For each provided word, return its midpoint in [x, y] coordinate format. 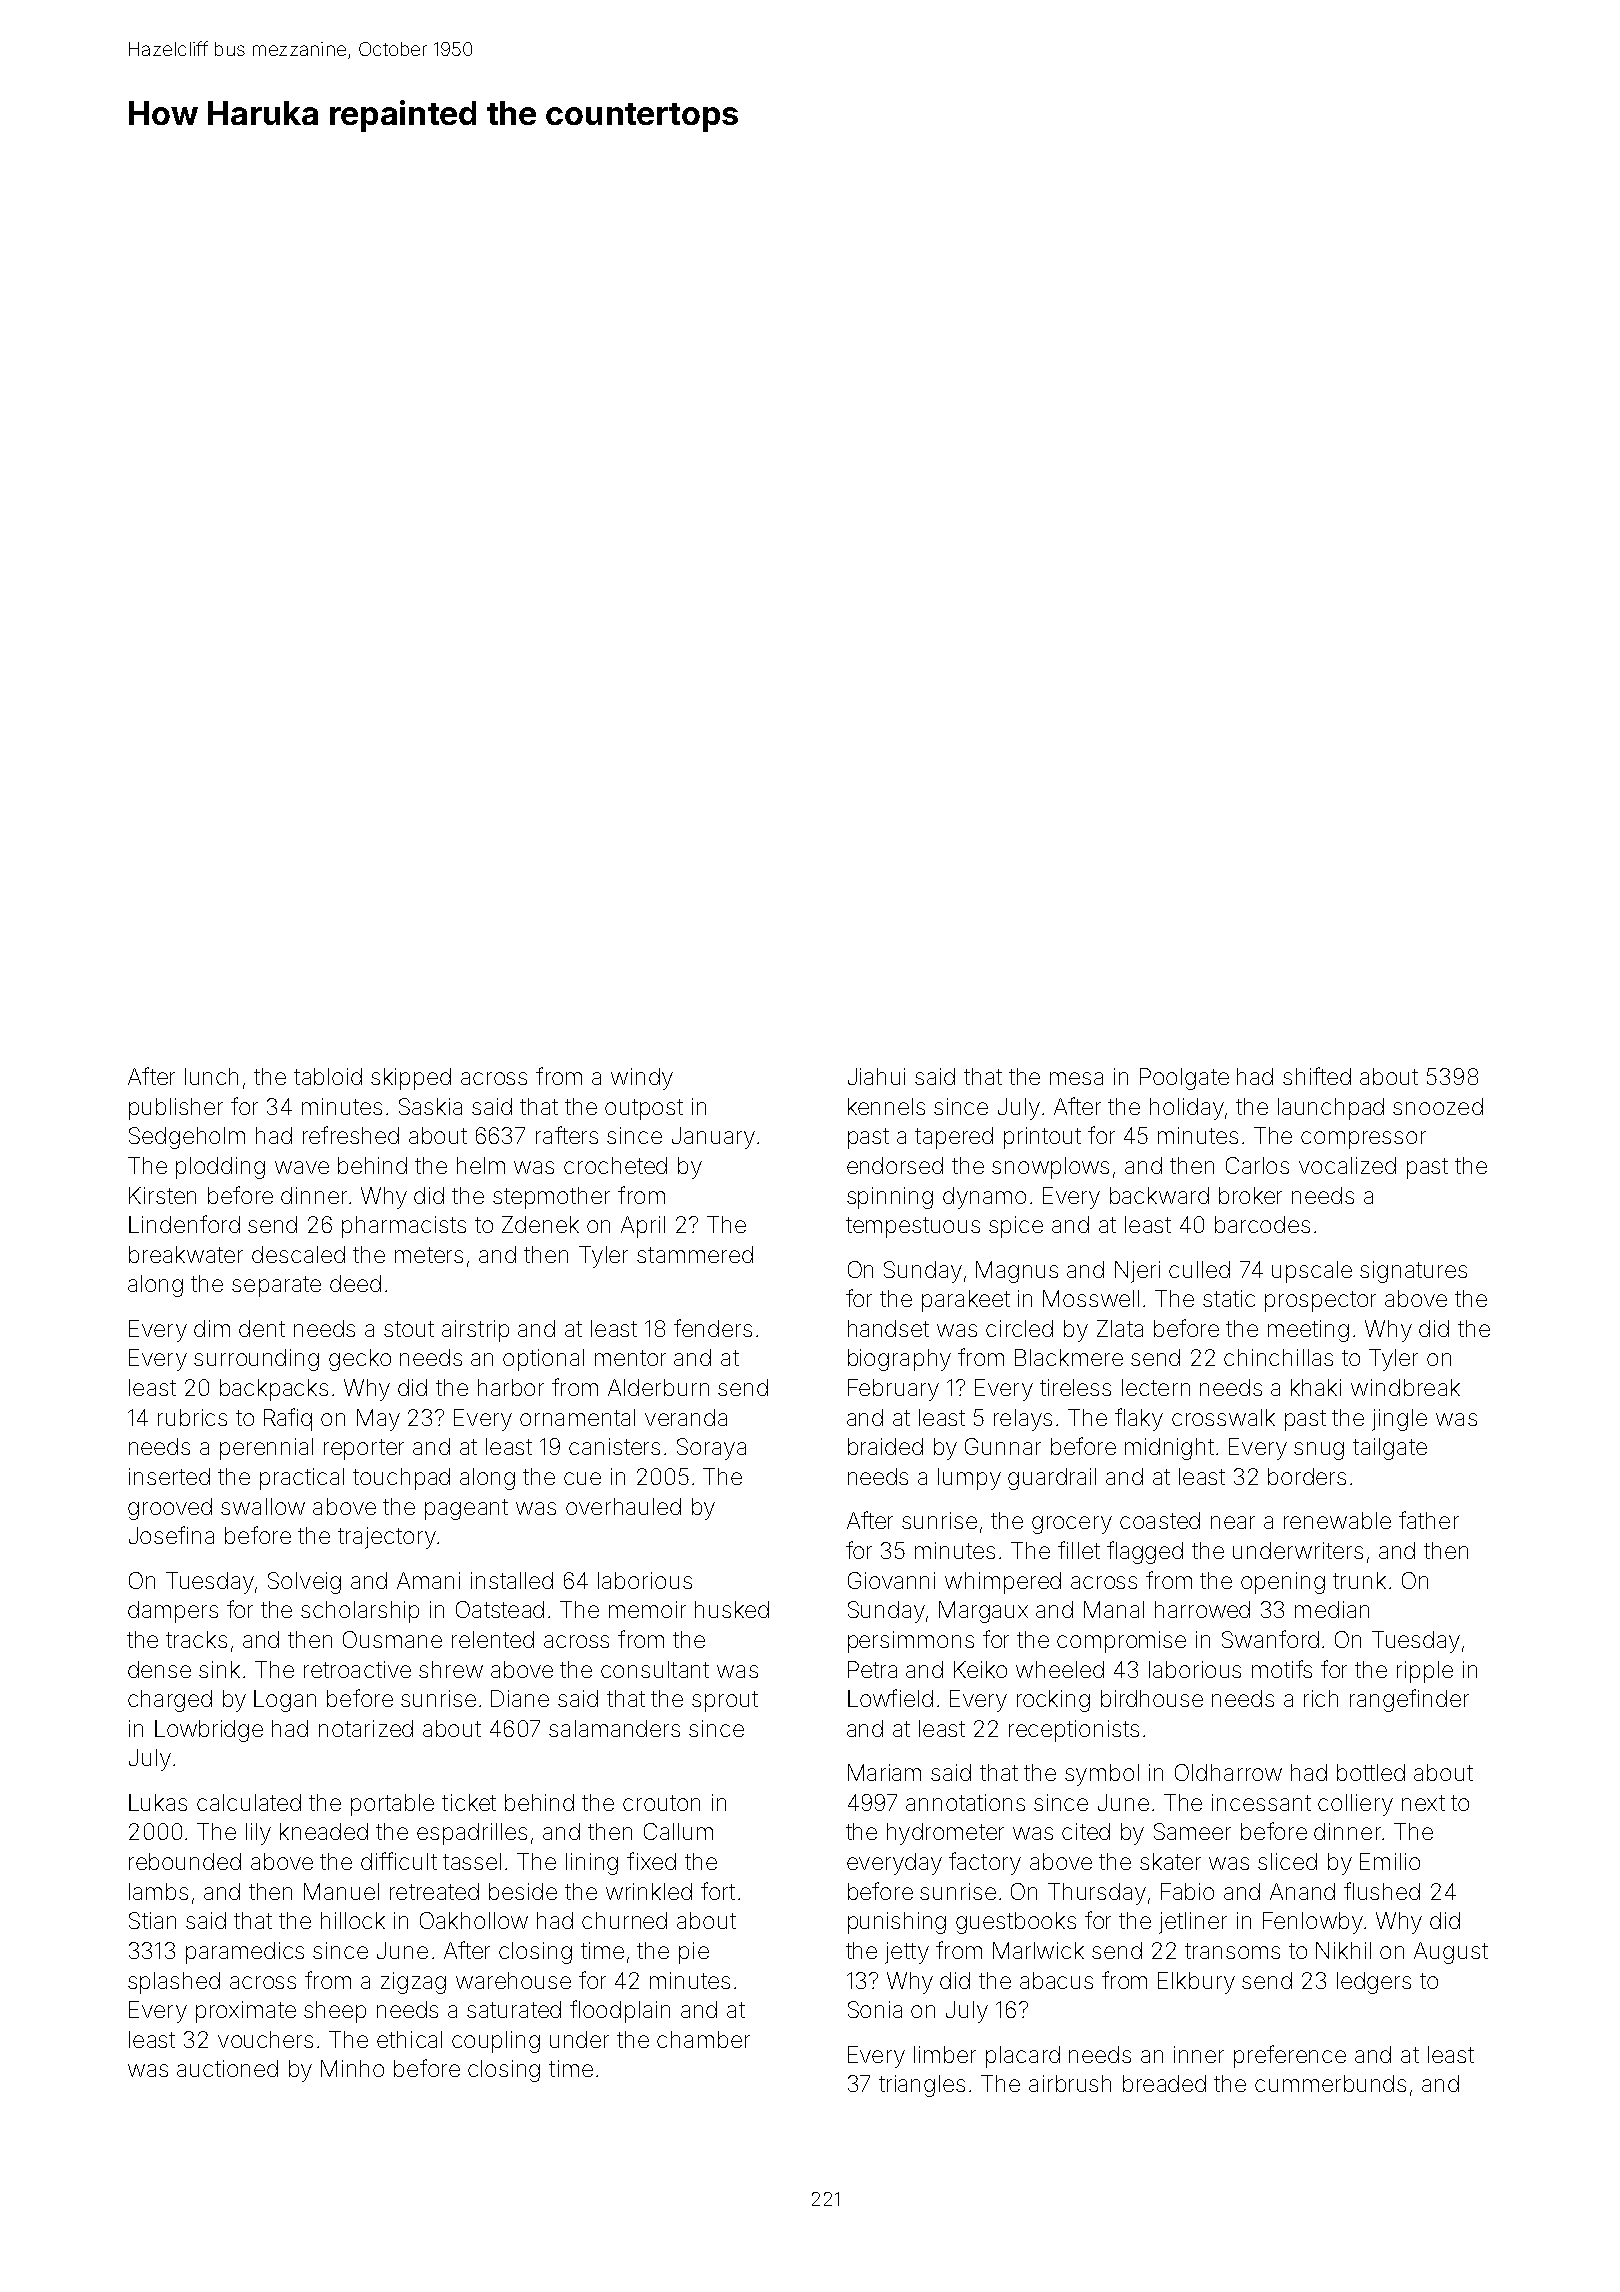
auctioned [227, 2068]
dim [212, 1328]
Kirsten [162, 1195]
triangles [922, 2086]
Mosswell [1091, 1298]
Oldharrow [1228, 1772]
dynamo [984, 1198]
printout [1042, 1138]
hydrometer [945, 1834]
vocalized [1347, 1165]
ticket [469, 1802]
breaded [1164, 2083]
